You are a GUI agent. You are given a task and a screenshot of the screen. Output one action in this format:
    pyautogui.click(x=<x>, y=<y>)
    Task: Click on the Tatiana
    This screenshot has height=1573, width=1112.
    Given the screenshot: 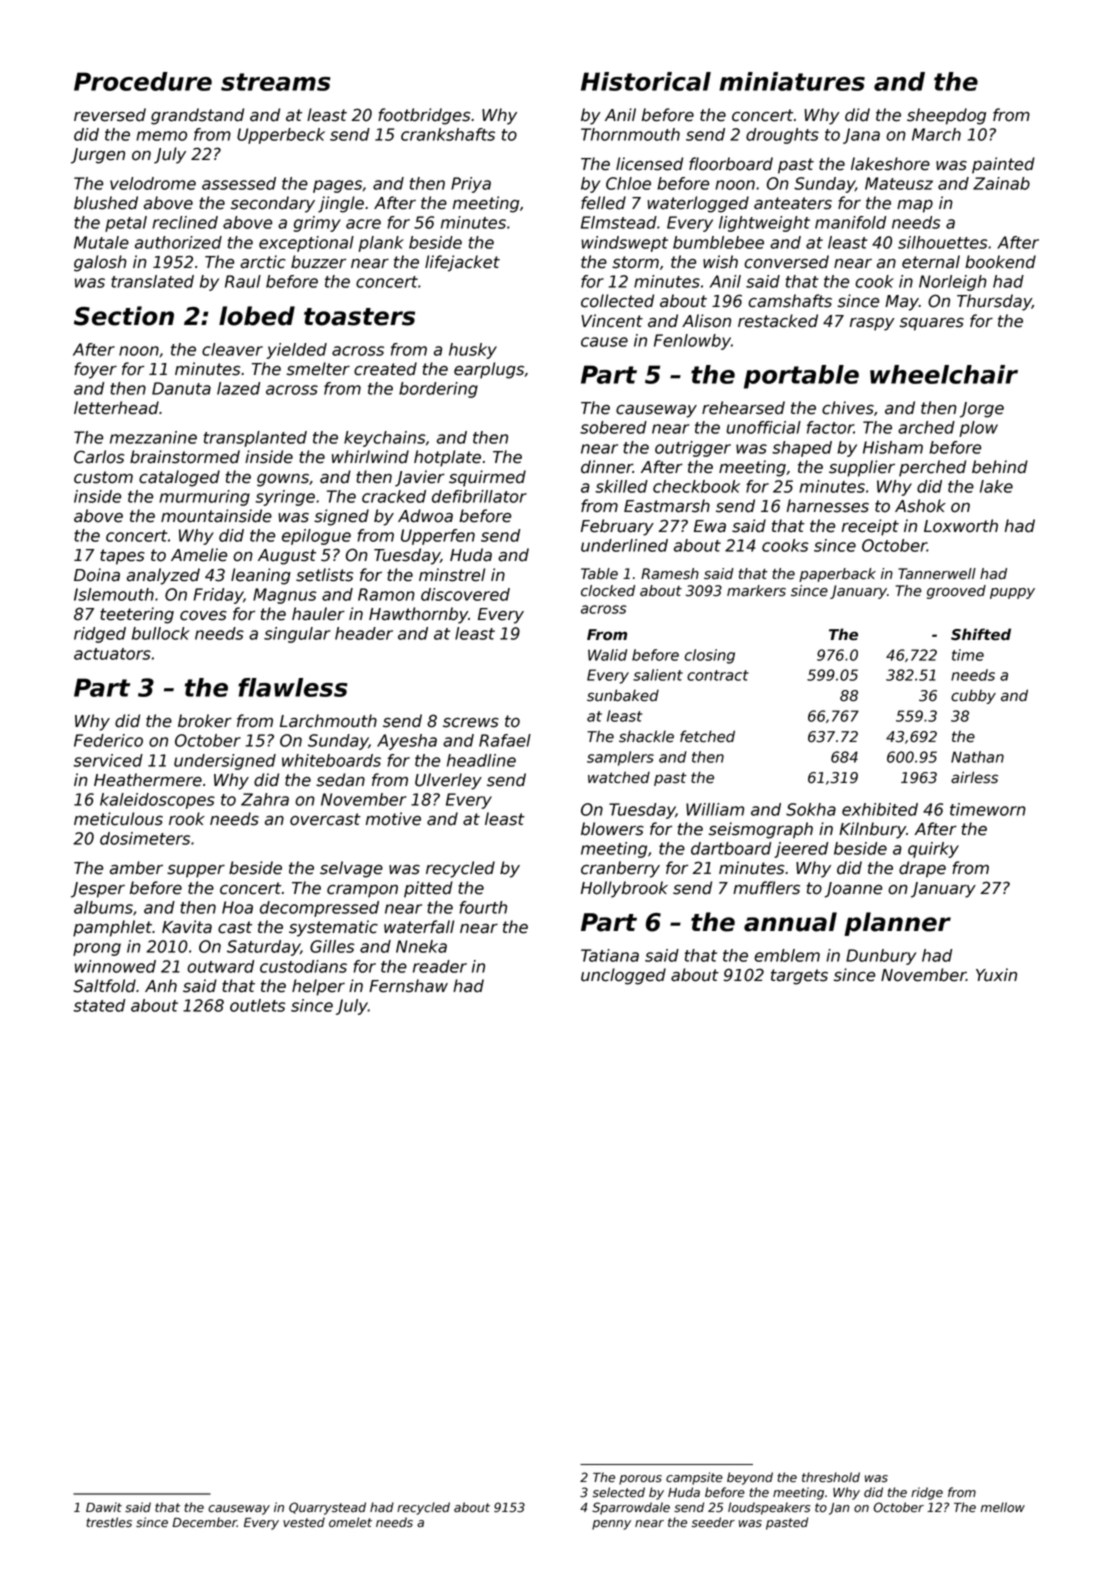 What is the action you would take?
    pyautogui.click(x=610, y=955)
